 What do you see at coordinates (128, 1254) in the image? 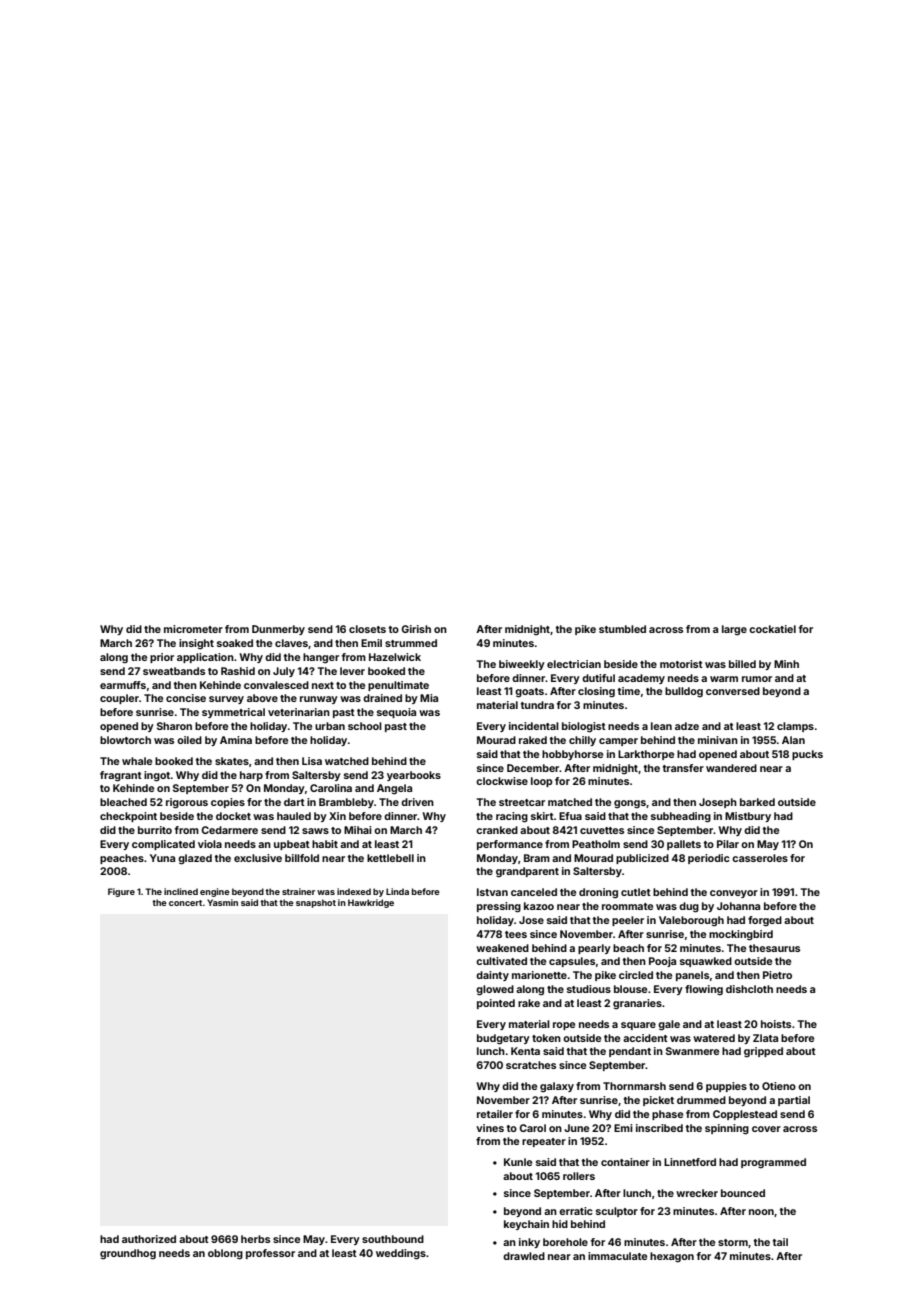
I see `groundhog` at bounding box center [128, 1254].
